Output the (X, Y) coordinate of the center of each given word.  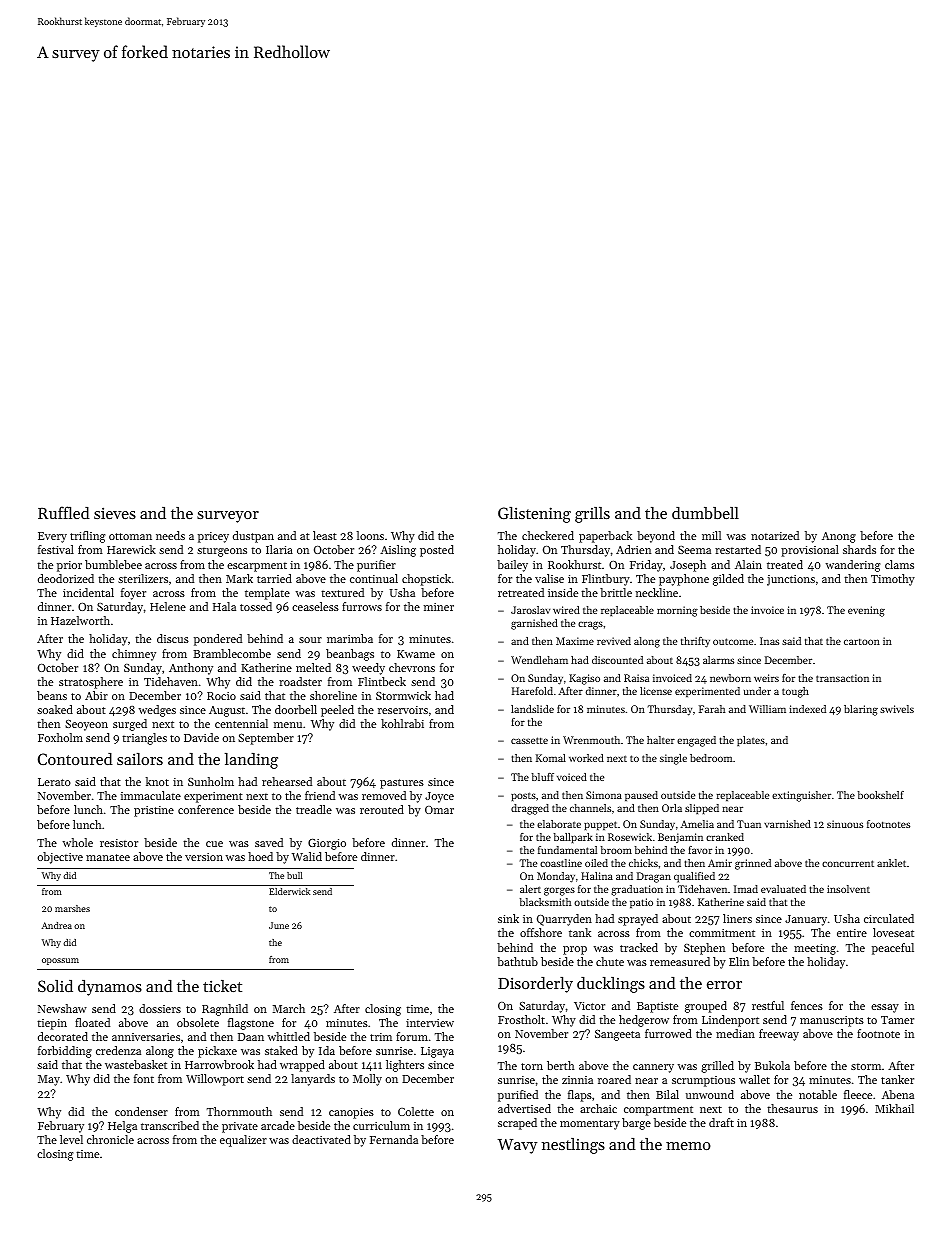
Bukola (772, 1065)
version (204, 857)
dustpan (253, 537)
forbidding (65, 1052)
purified (518, 1096)
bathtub (517, 961)
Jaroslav (530, 610)
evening (866, 611)
